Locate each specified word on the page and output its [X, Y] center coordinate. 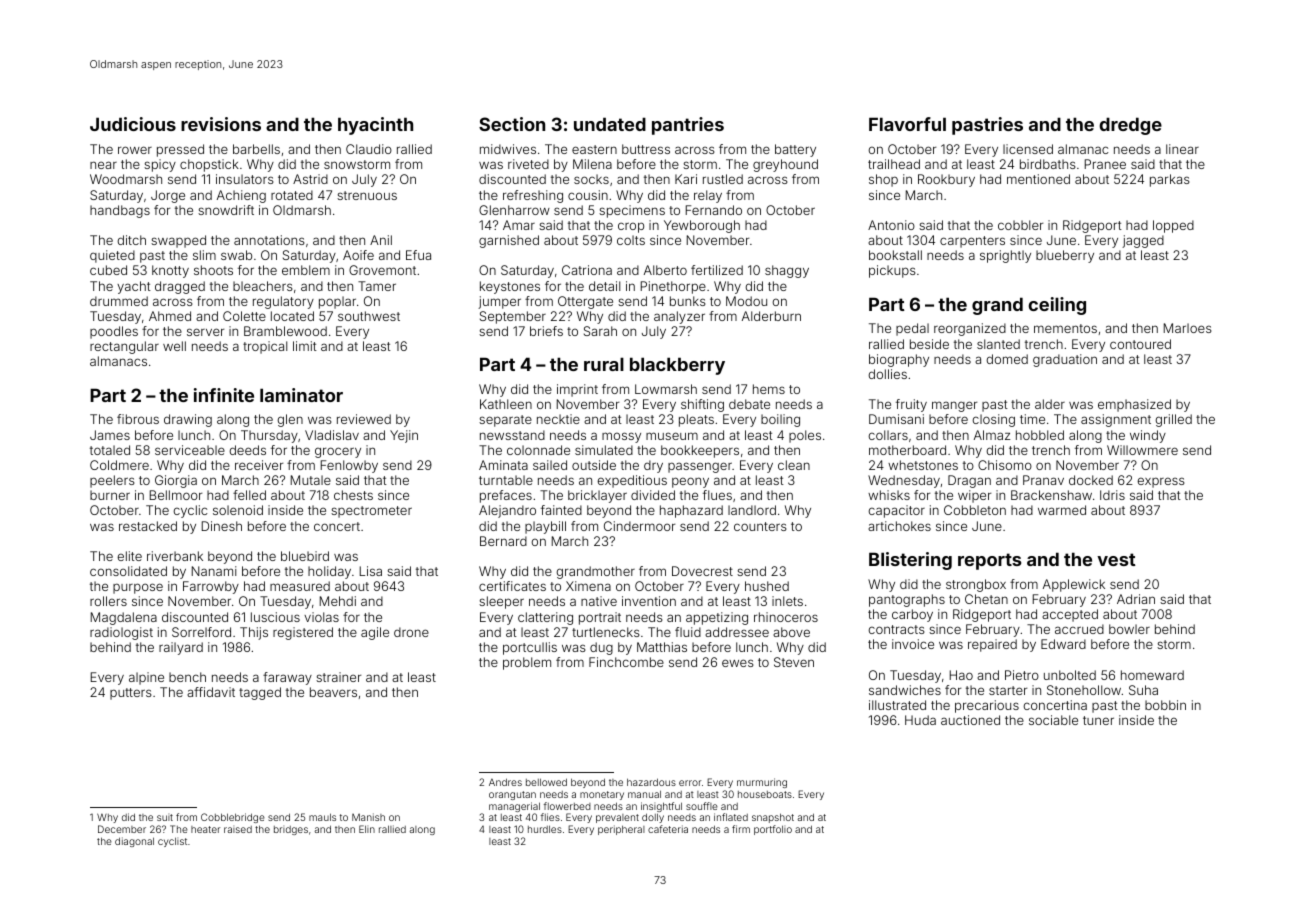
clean [794, 465]
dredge [1130, 126]
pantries [688, 126]
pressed [180, 150]
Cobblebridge [233, 818]
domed [1007, 359]
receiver [259, 465]
